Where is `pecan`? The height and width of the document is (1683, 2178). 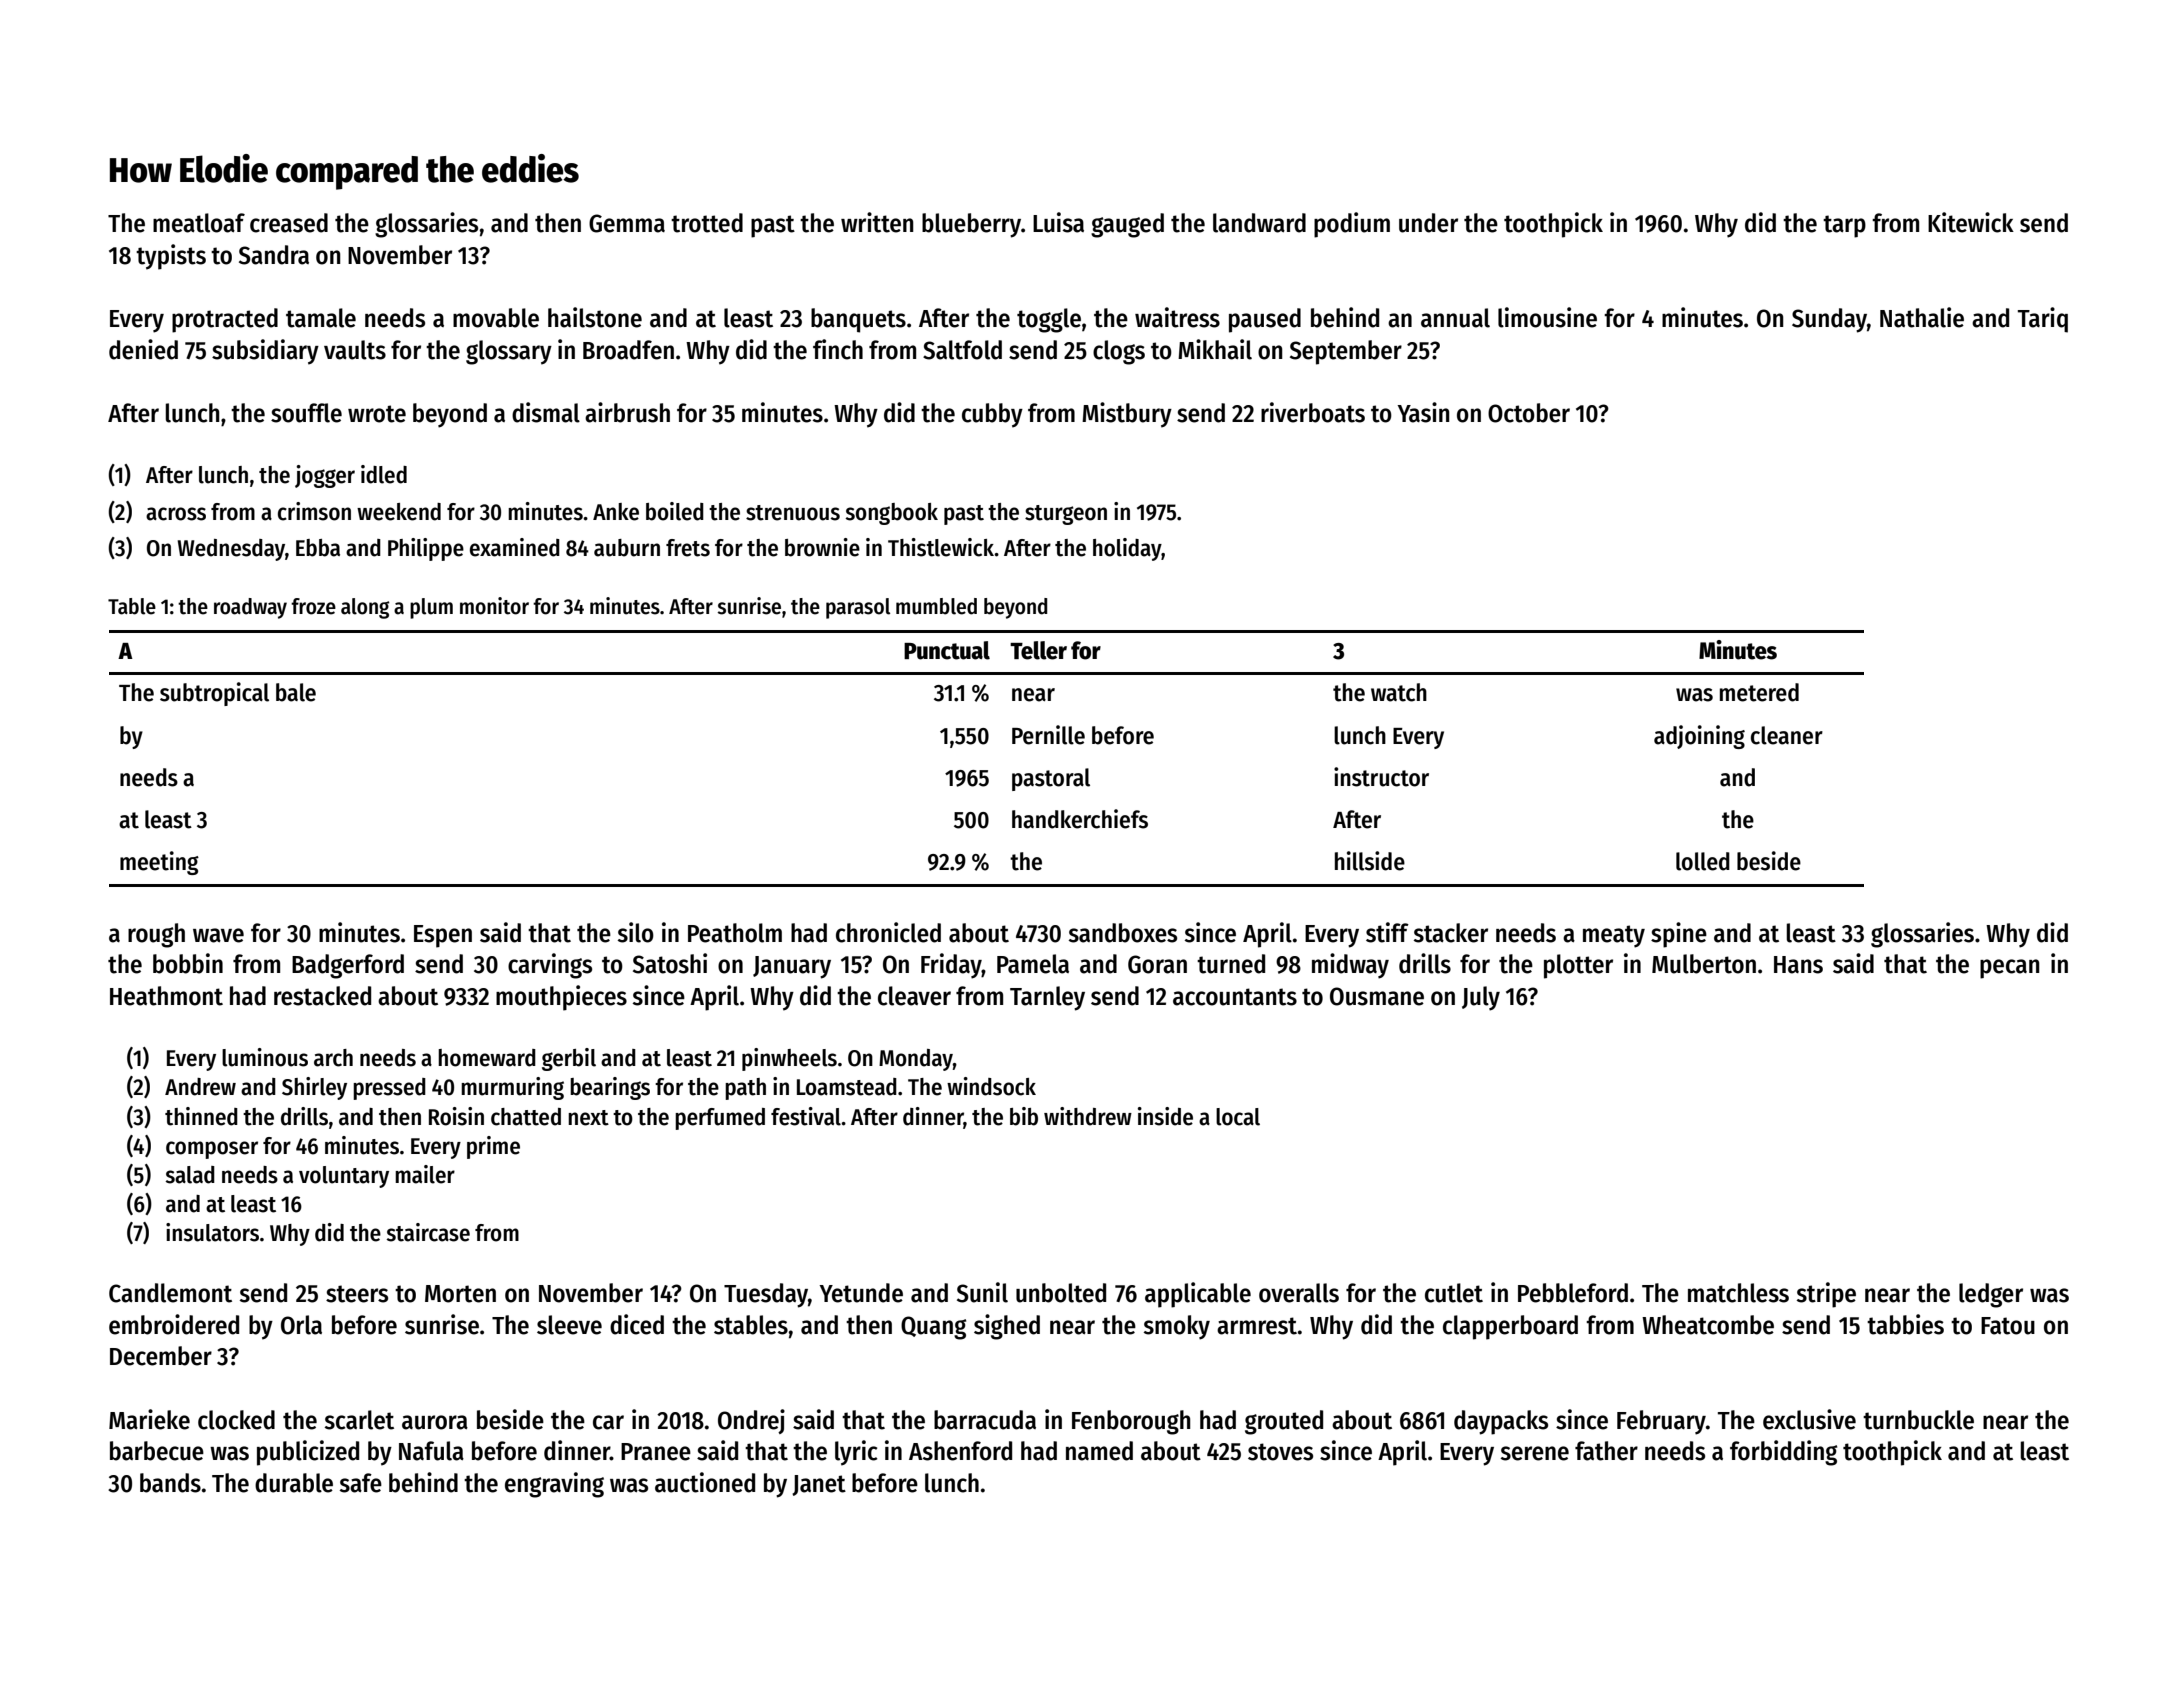 pecan is located at coordinates (2010, 969).
